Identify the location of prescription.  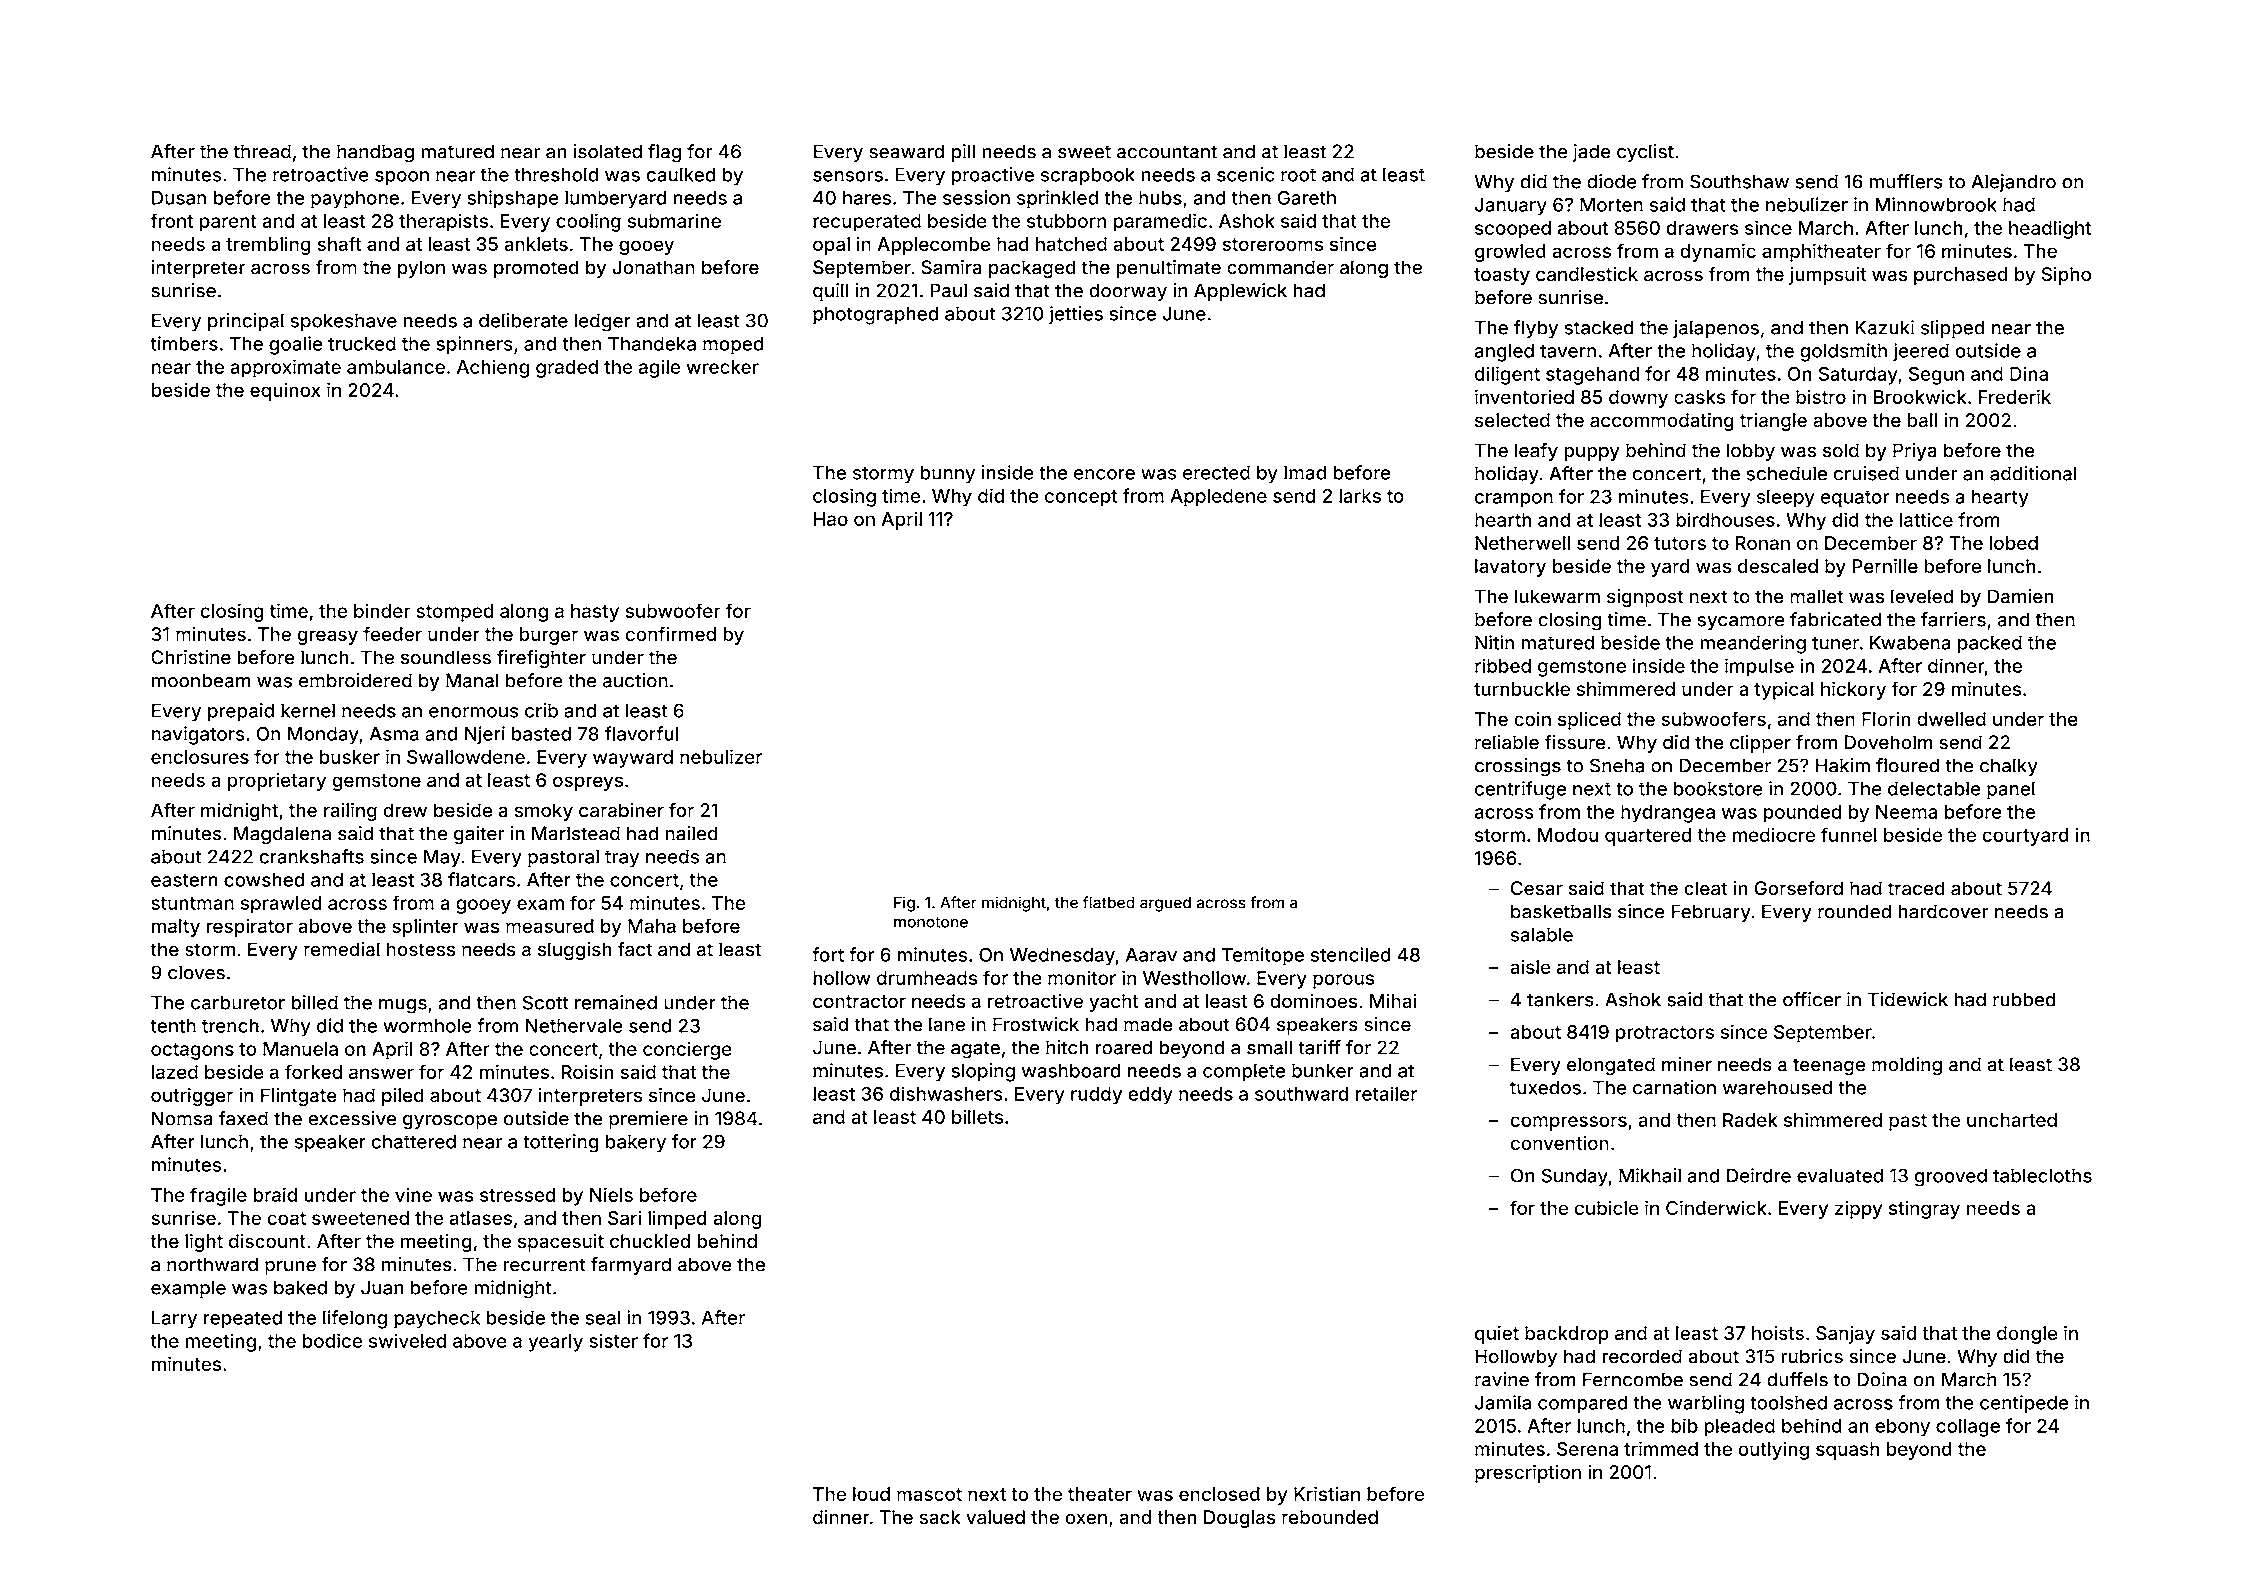
(1528, 1474).
